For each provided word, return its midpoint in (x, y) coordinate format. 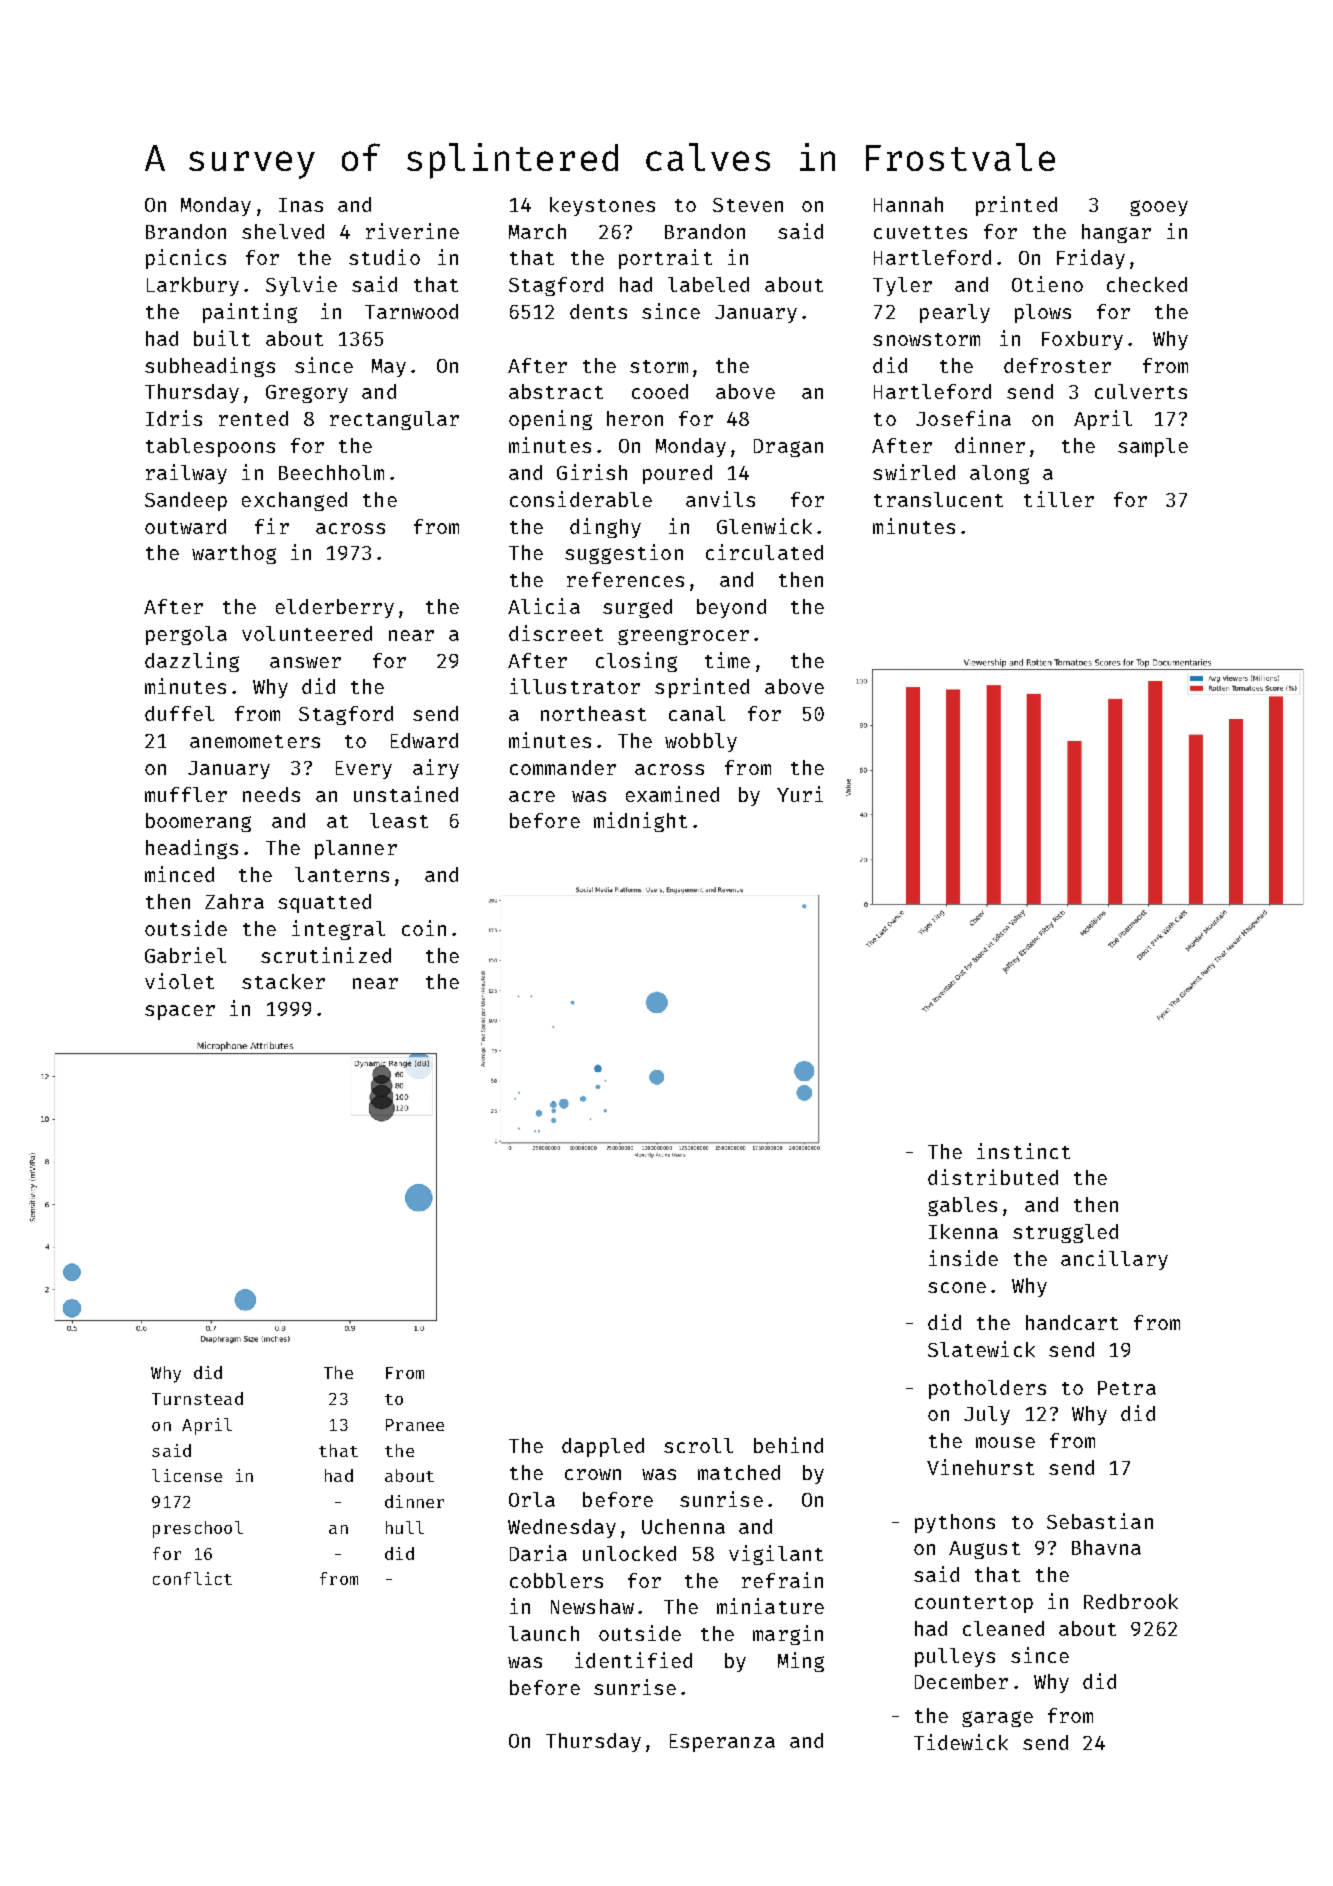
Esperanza (722, 1743)
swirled (914, 472)
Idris (174, 418)
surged (637, 608)
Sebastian (1100, 1521)
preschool (198, 1529)
